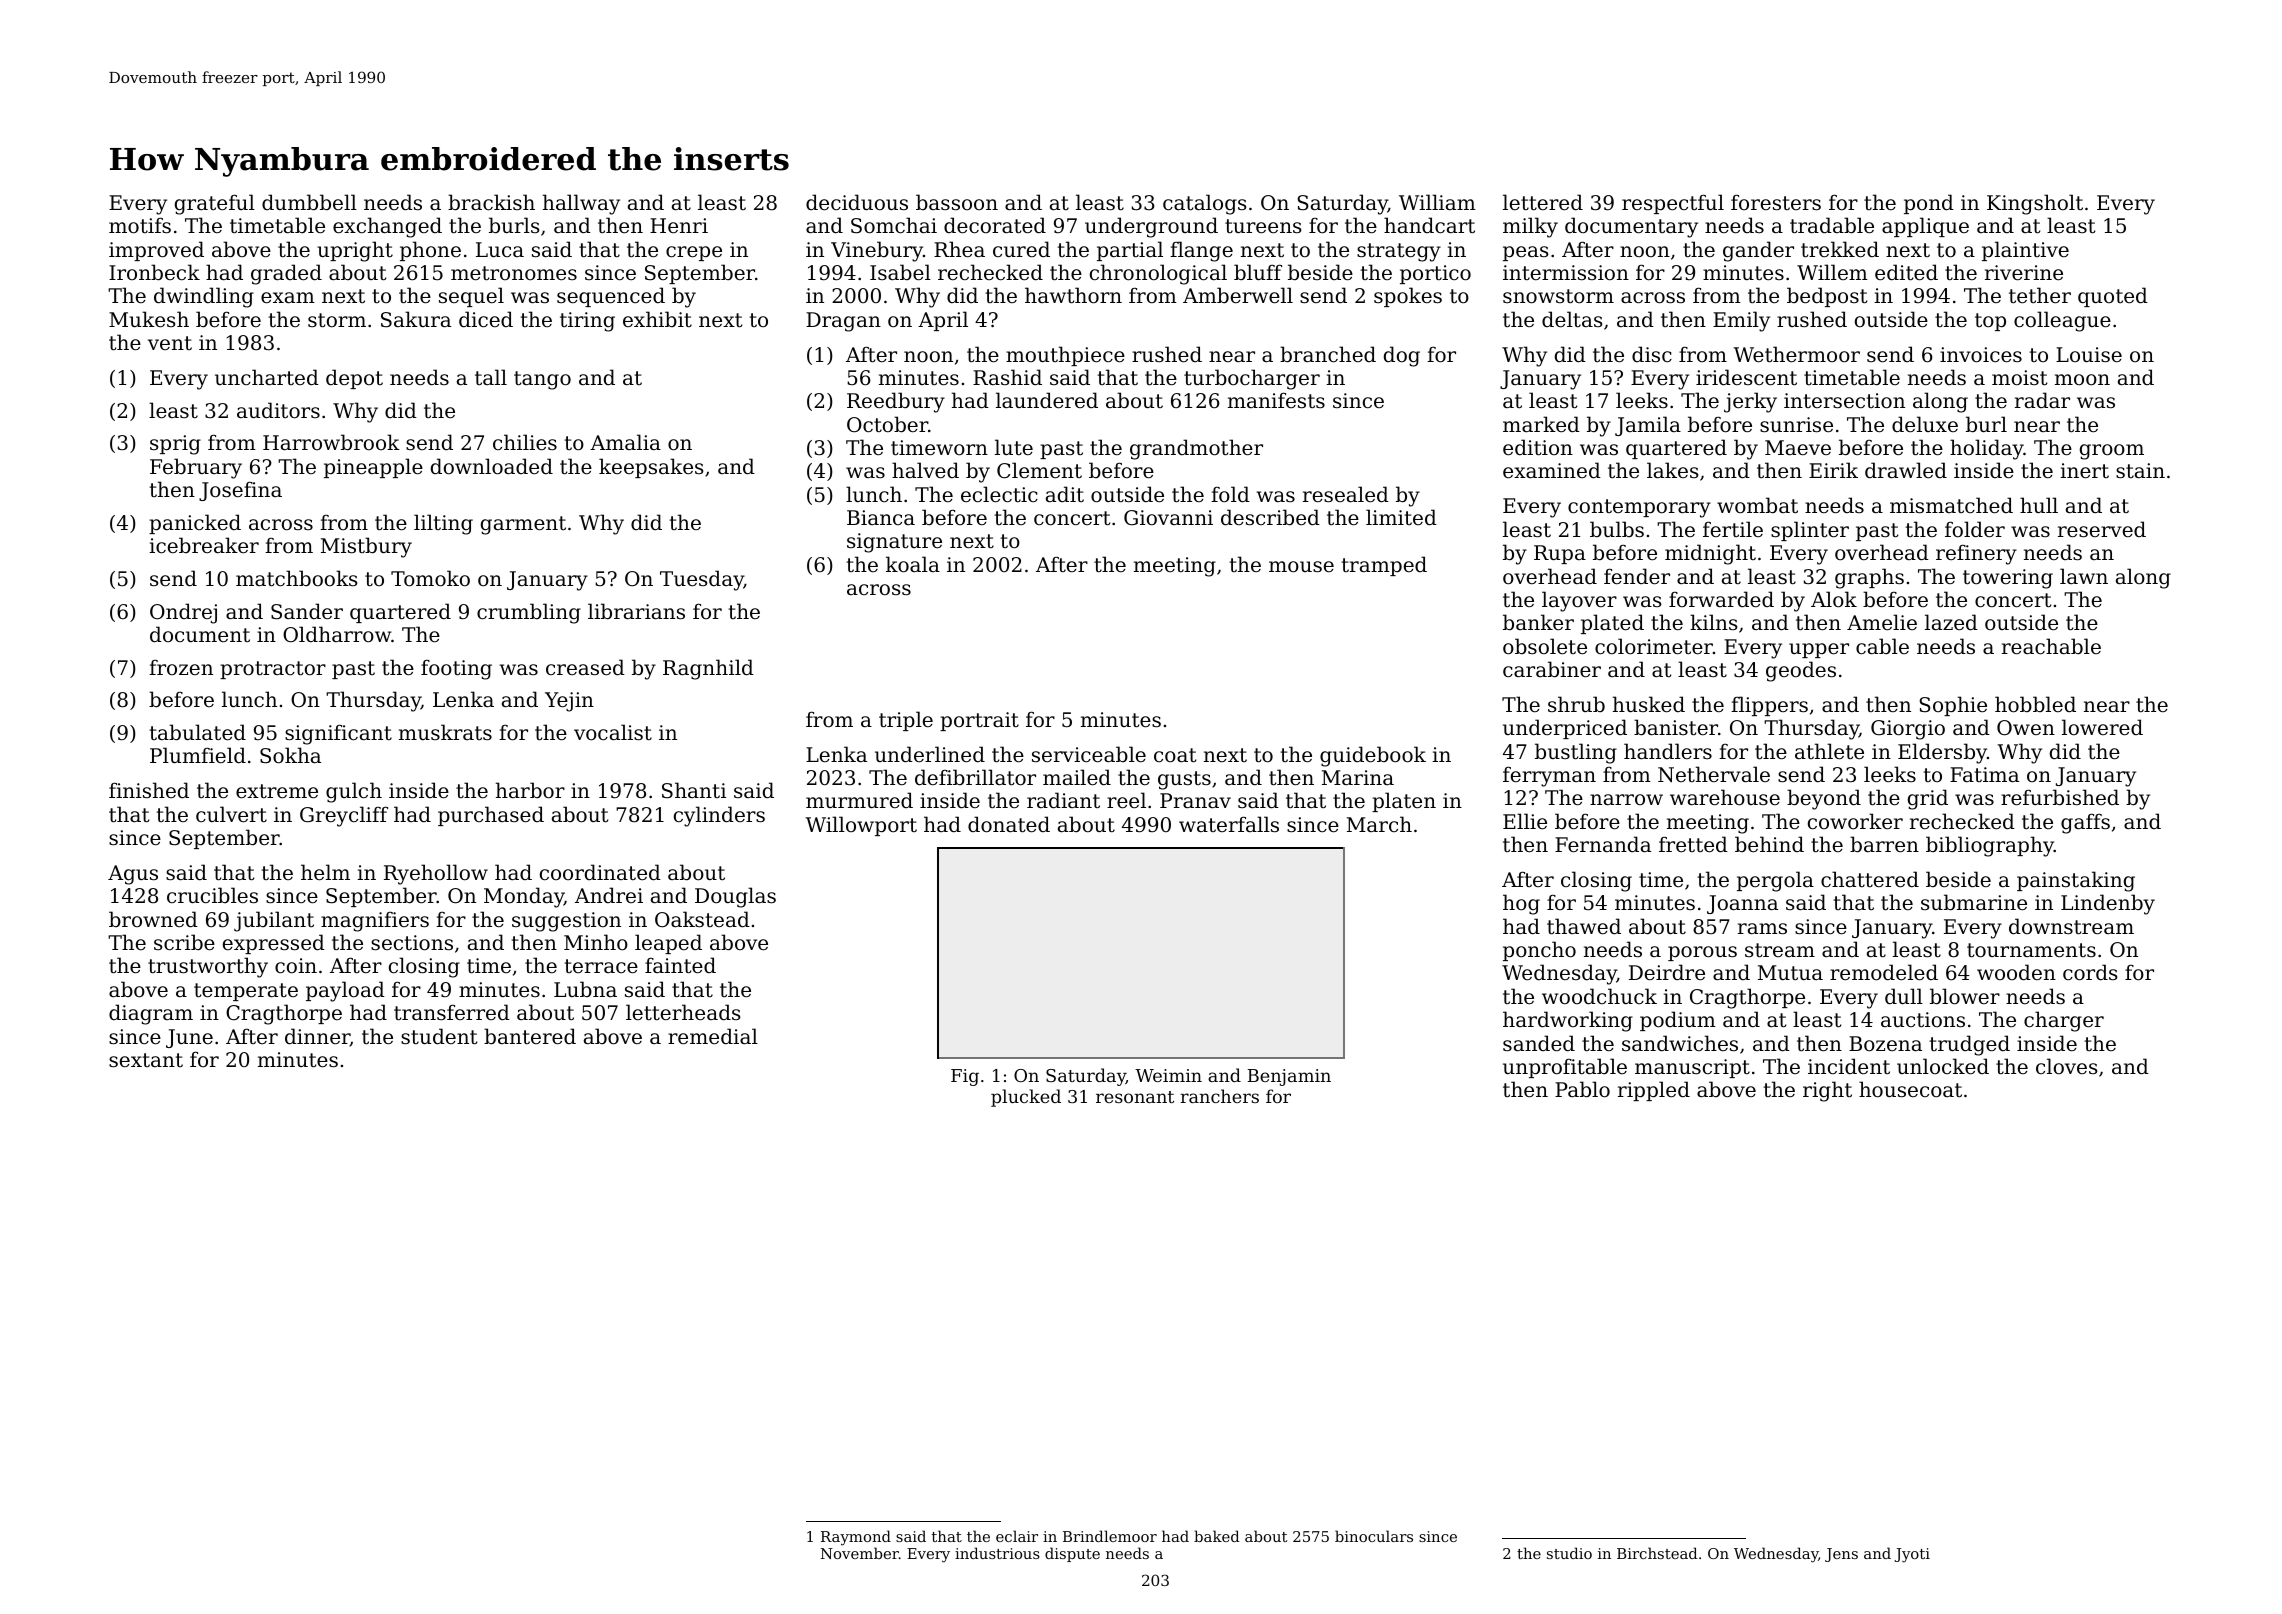 The image size is (2282, 1614). Describe the element at coordinates (2035, 204) in the image. I see `Kingsholt` at that location.
